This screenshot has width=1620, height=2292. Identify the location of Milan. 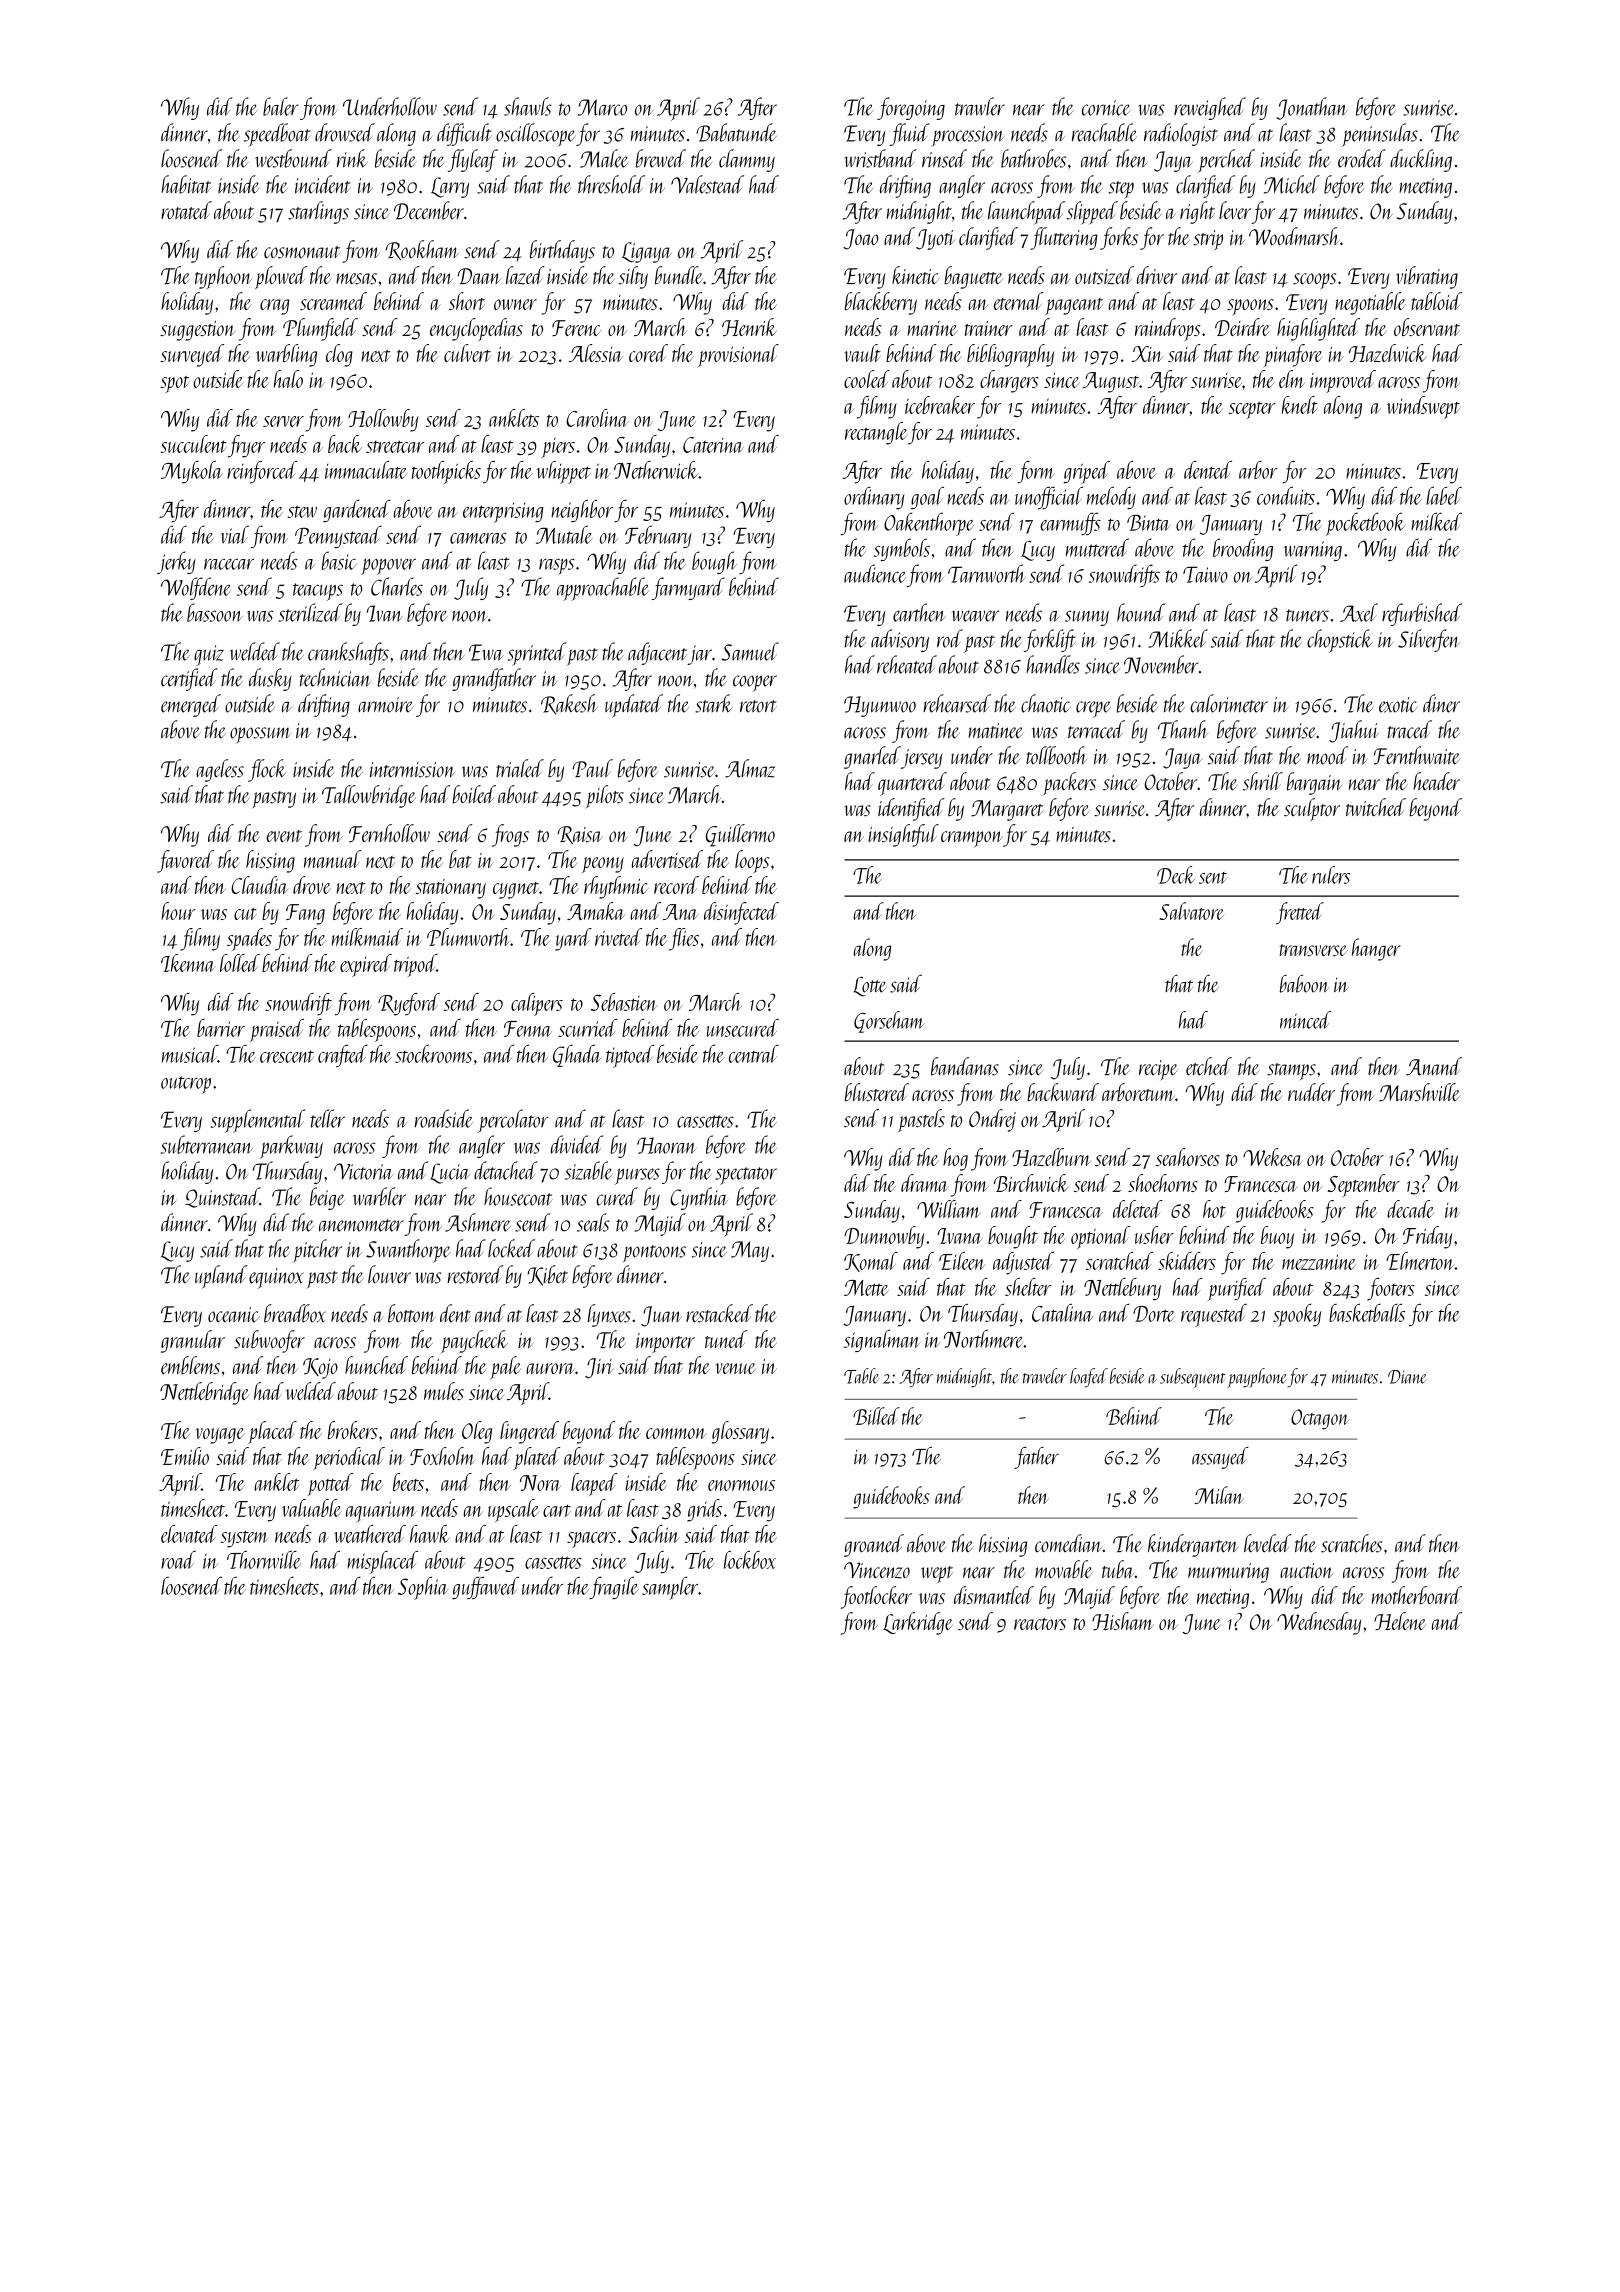
(1219, 1495).
